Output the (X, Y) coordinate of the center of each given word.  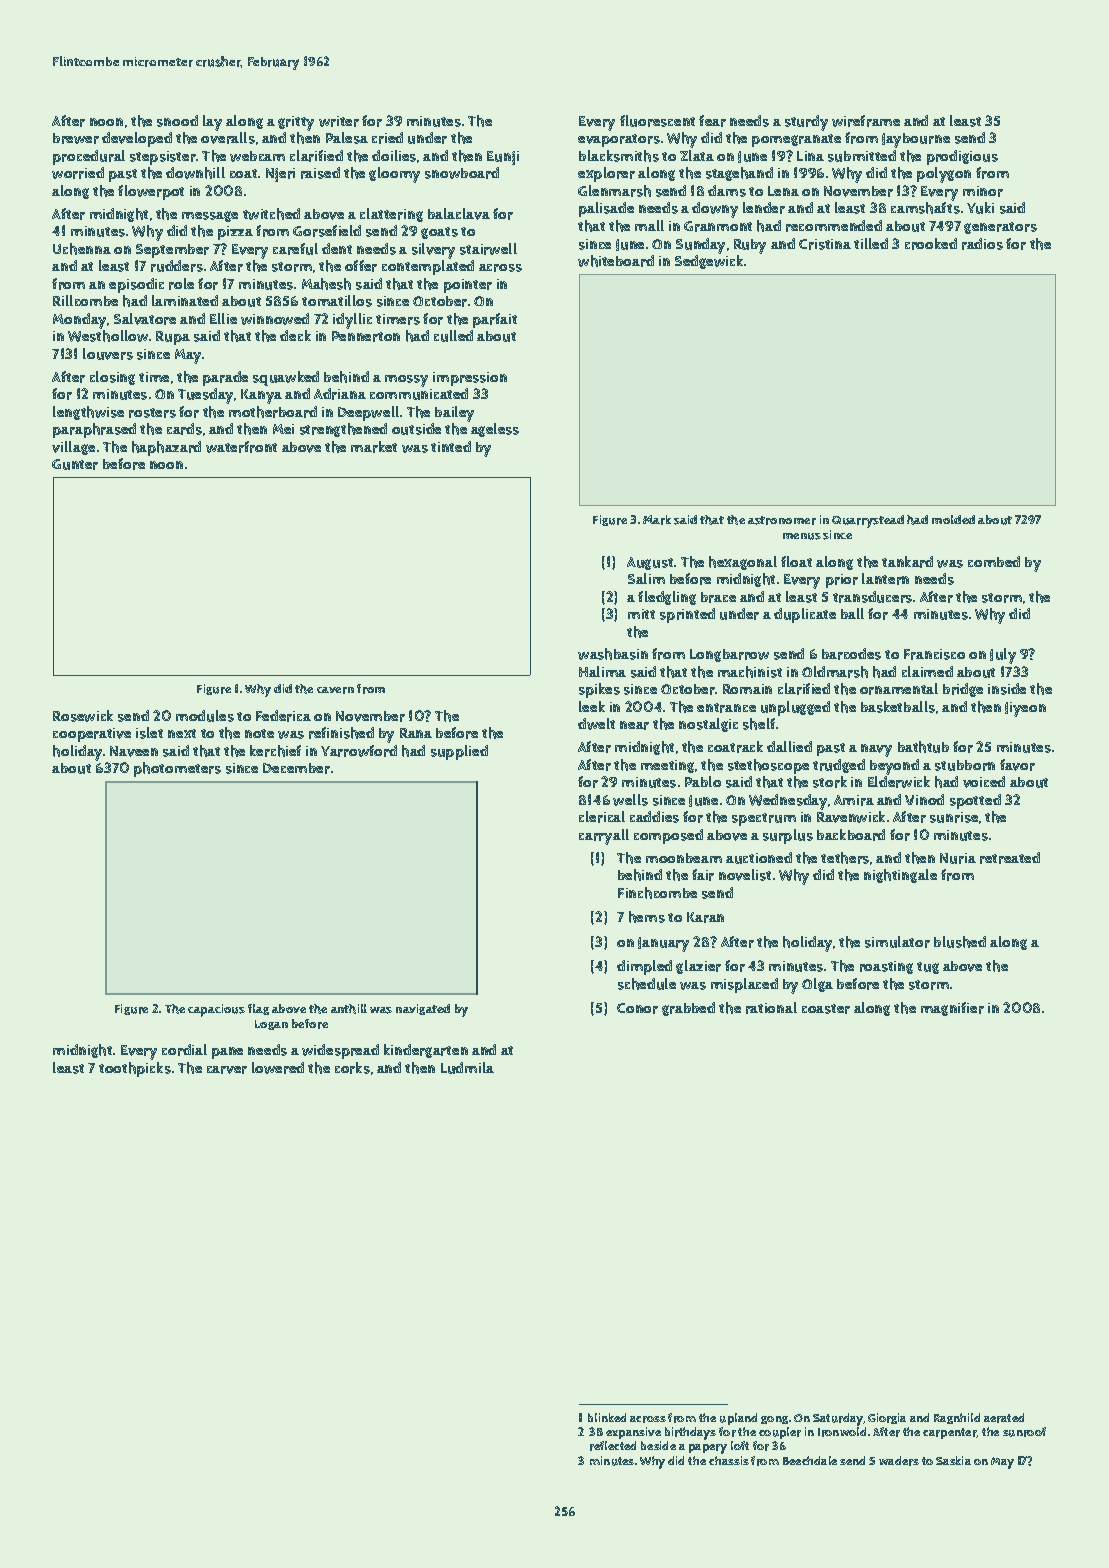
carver (227, 1070)
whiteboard (616, 261)
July (1003, 656)
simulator (897, 942)
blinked (607, 1417)
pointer (468, 286)
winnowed (275, 319)
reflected (613, 1446)
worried (78, 173)
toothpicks (135, 1069)
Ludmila (467, 1068)
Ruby (750, 246)
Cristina (825, 244)
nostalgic (708, 725)
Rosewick (83, 716)
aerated (1004, 1418)
